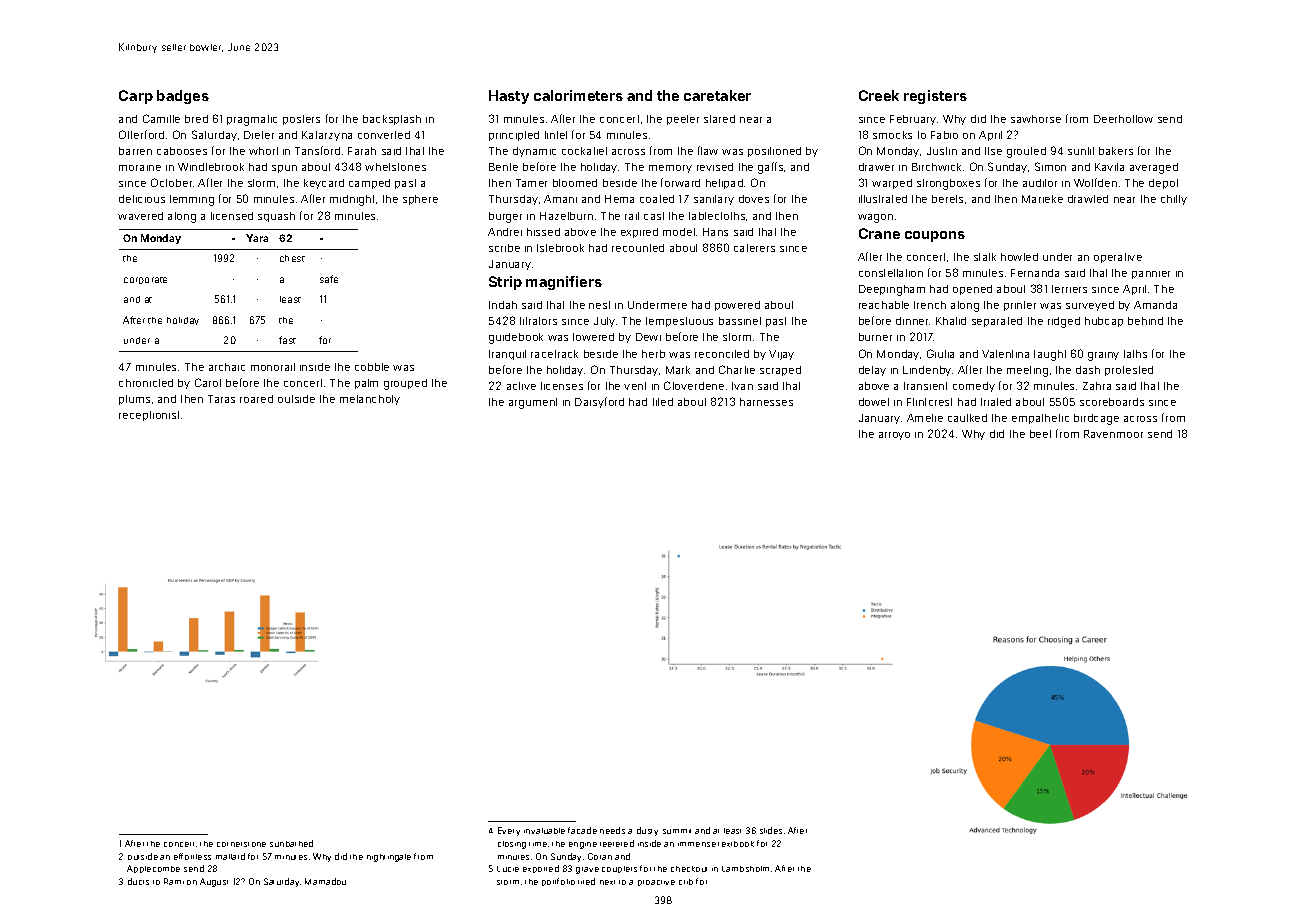 Image resolution: width=1308 pixels, height=924 pixels. What do you see at coordinates (639, 233) in the document?
I see `expired` at bounding box center [639, 233].
